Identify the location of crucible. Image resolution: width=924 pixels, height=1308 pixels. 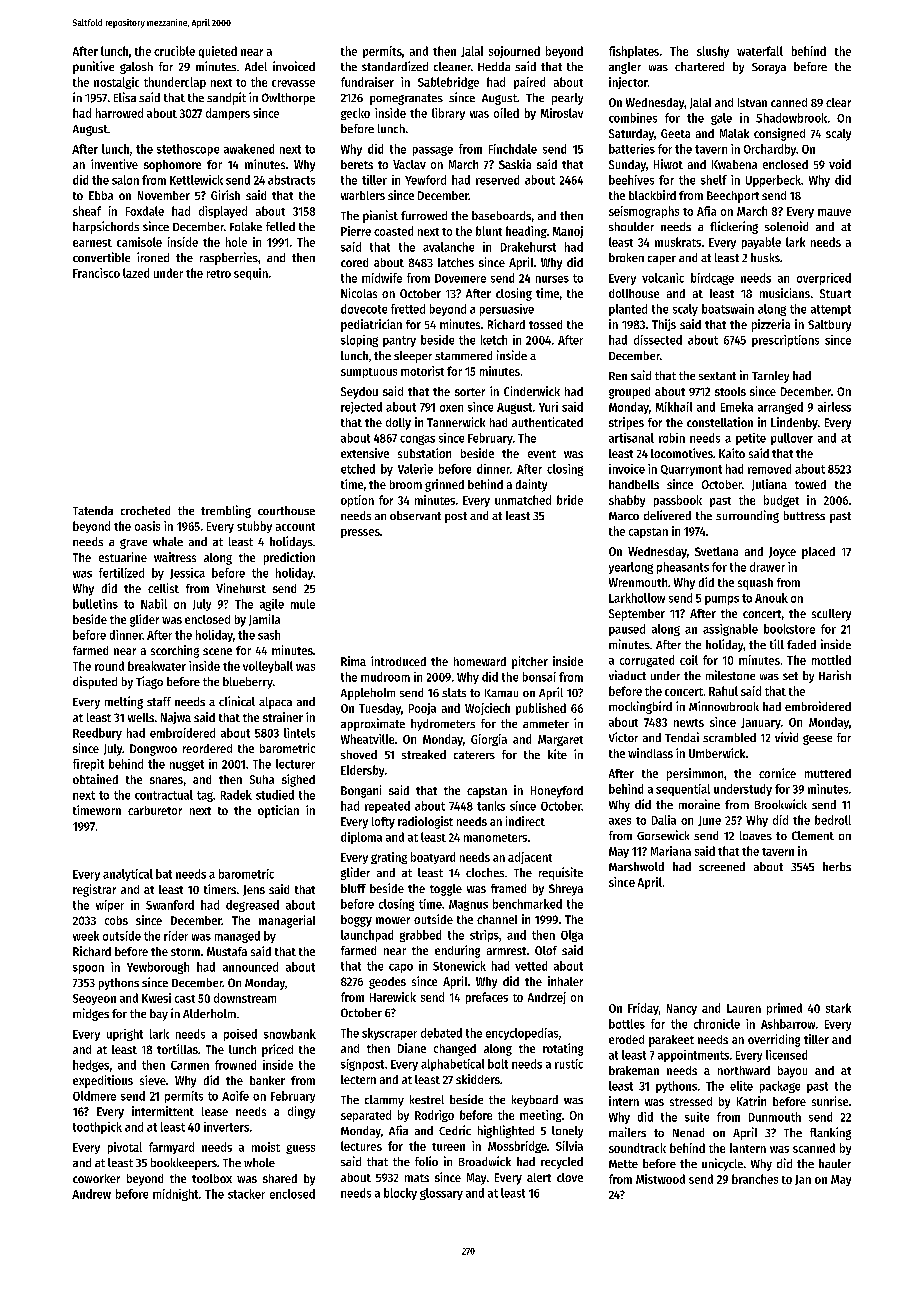
(174, 51).
